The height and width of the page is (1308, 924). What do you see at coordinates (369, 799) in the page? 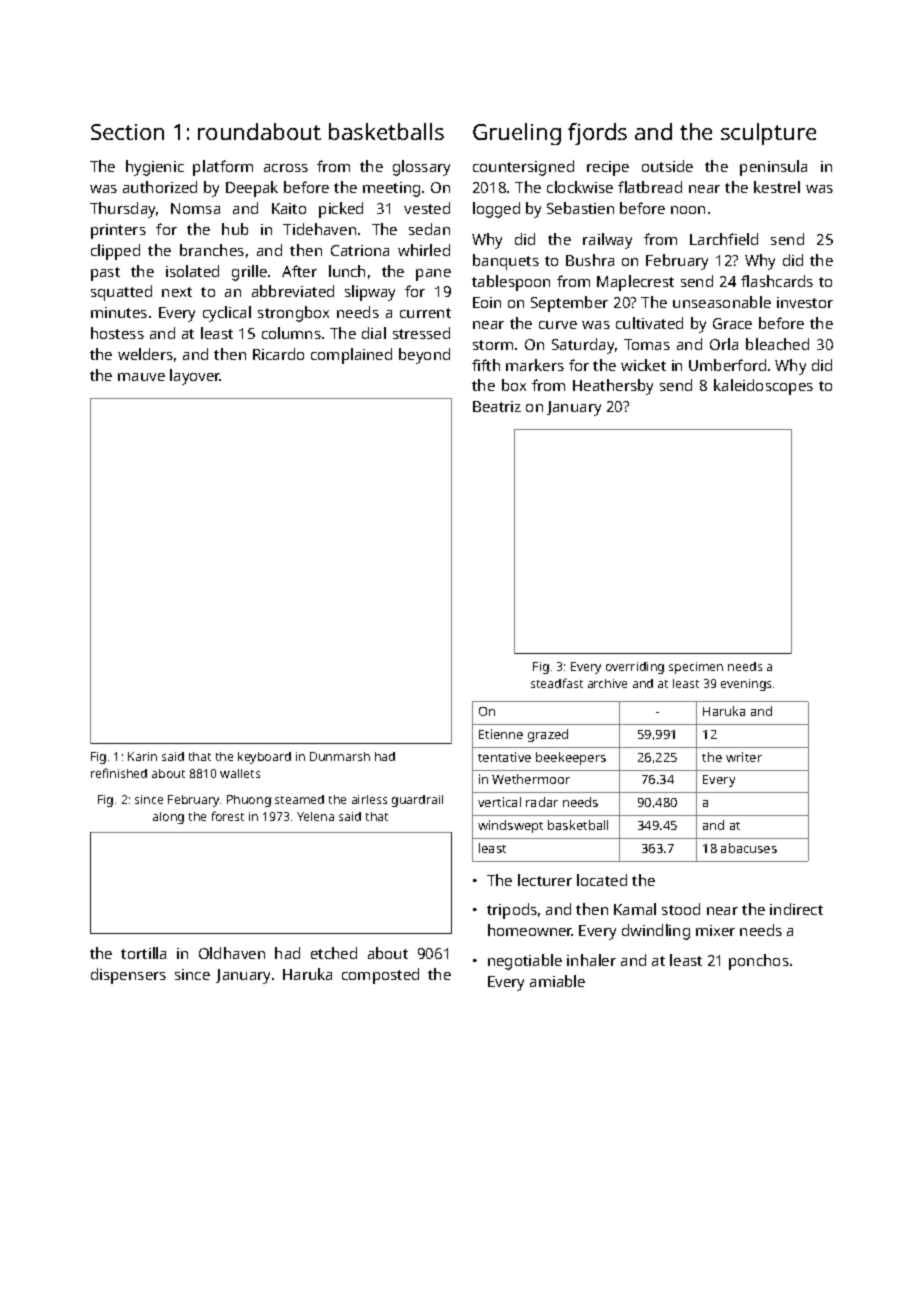
I see `airless` at bounding box center [369, 799].
